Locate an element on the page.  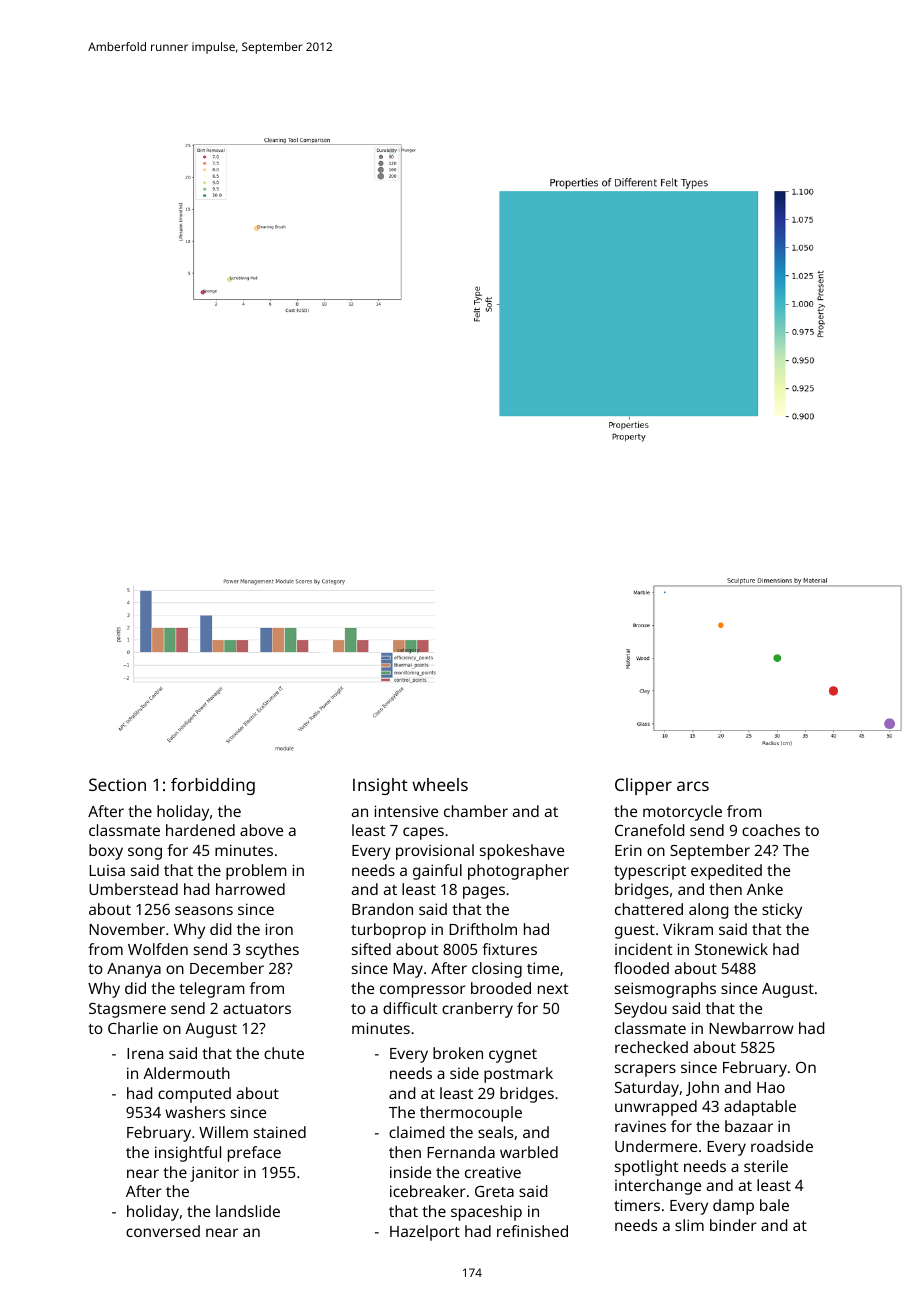
claimed is located at coordinates (416, 1132).
